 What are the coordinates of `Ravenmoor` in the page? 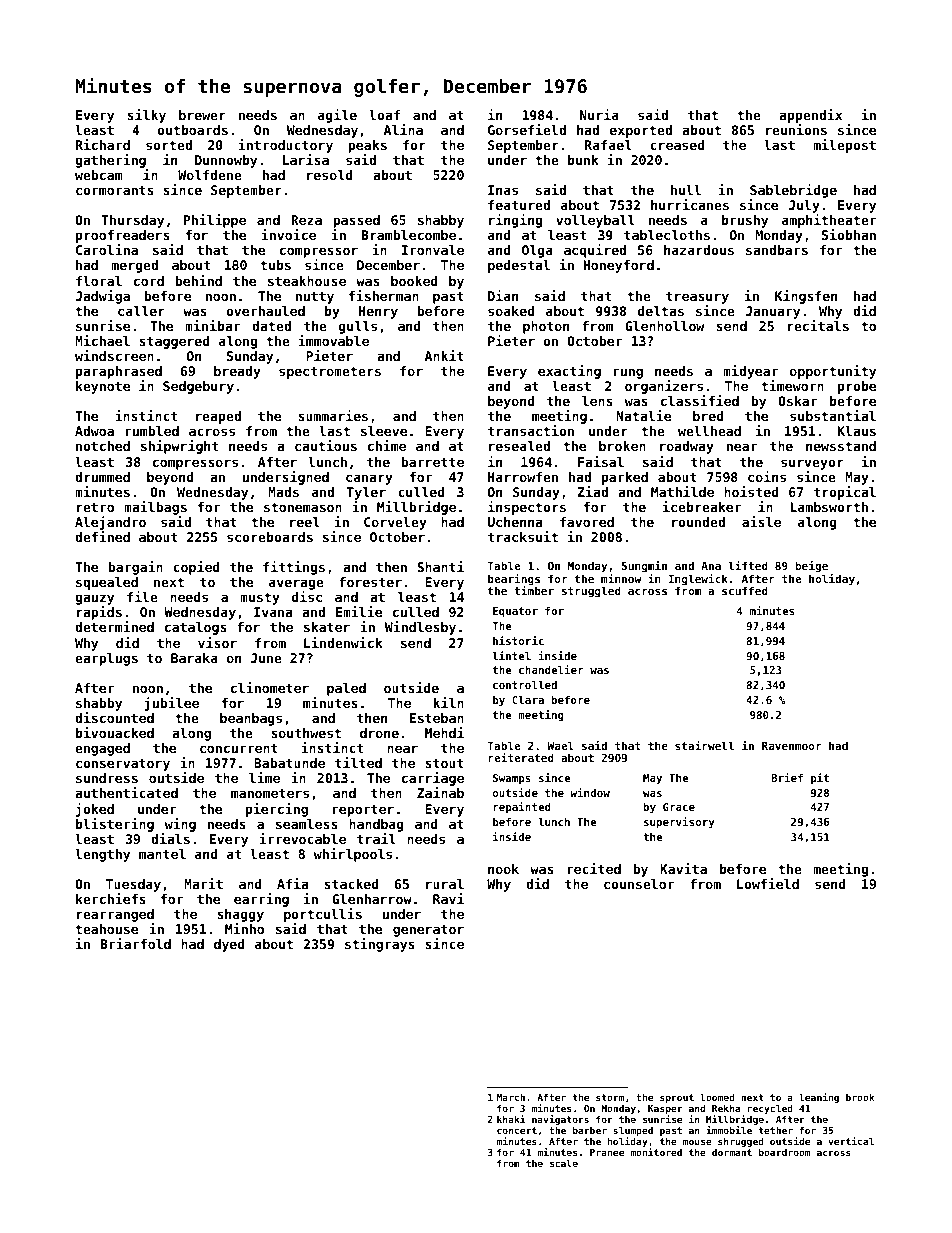 It's located at (791, 746).
